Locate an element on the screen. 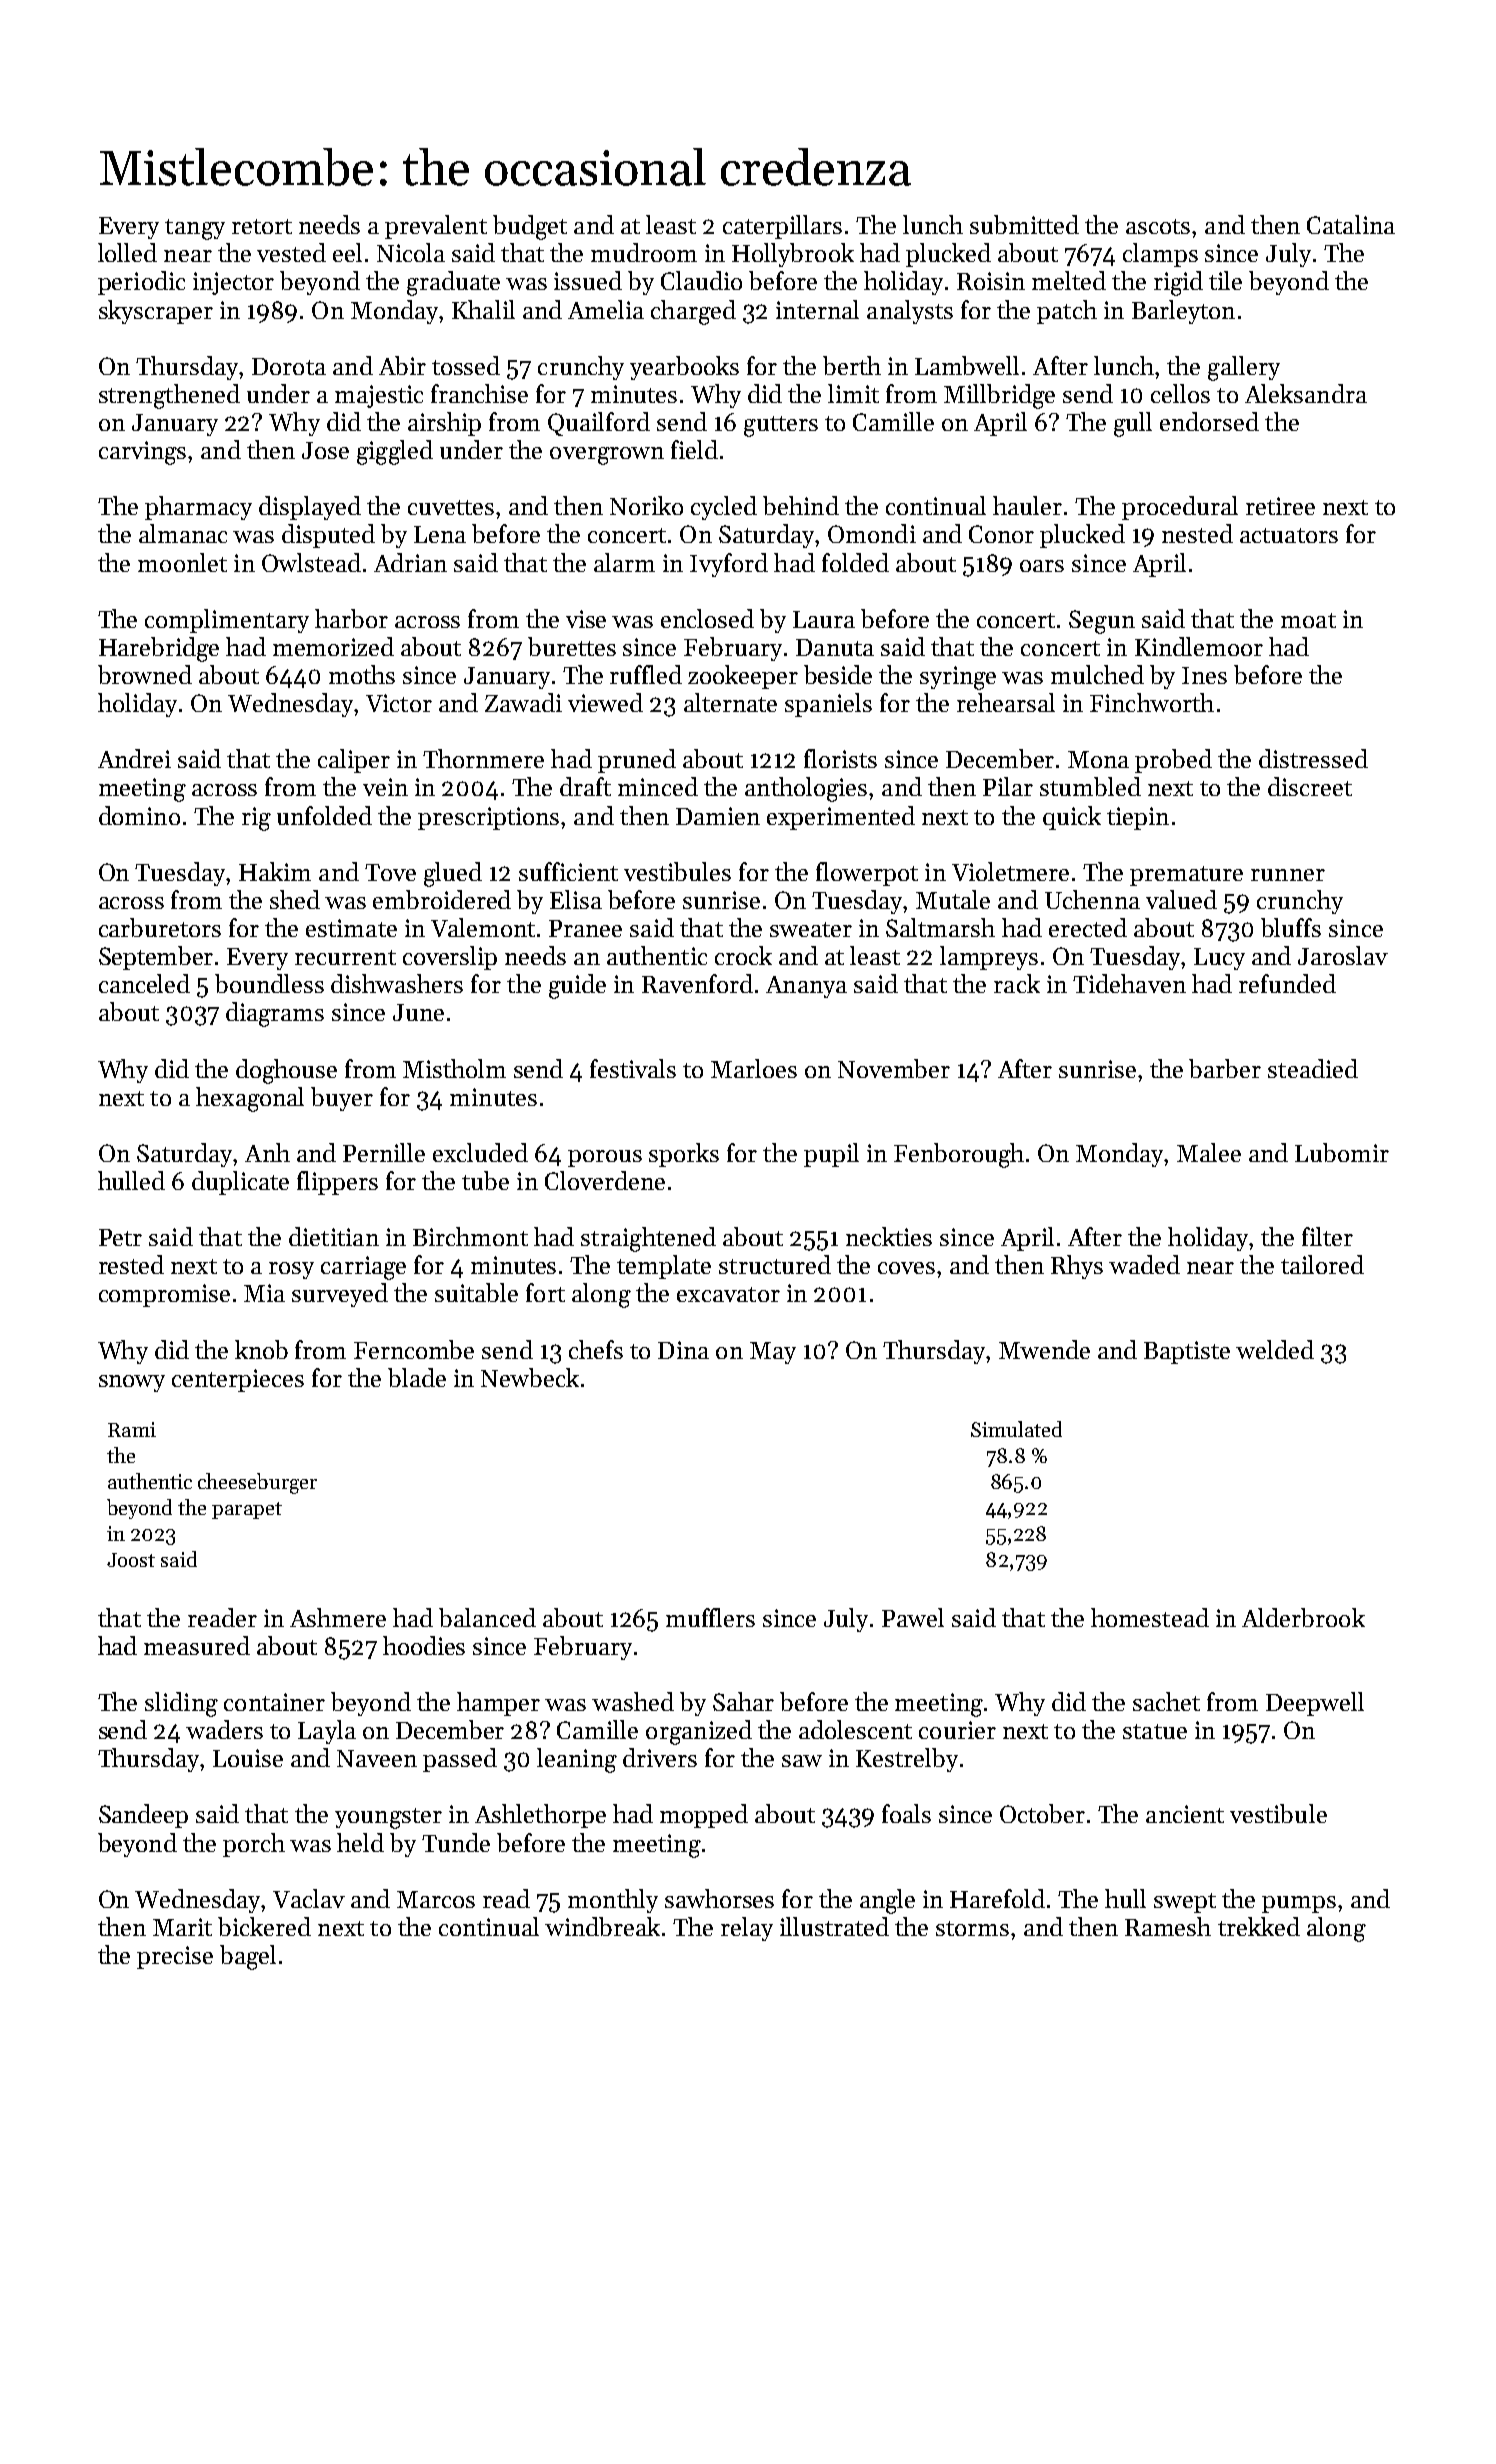 The image size is (1496, 2464). Simulated is located at coordinates (1016, 1429).
